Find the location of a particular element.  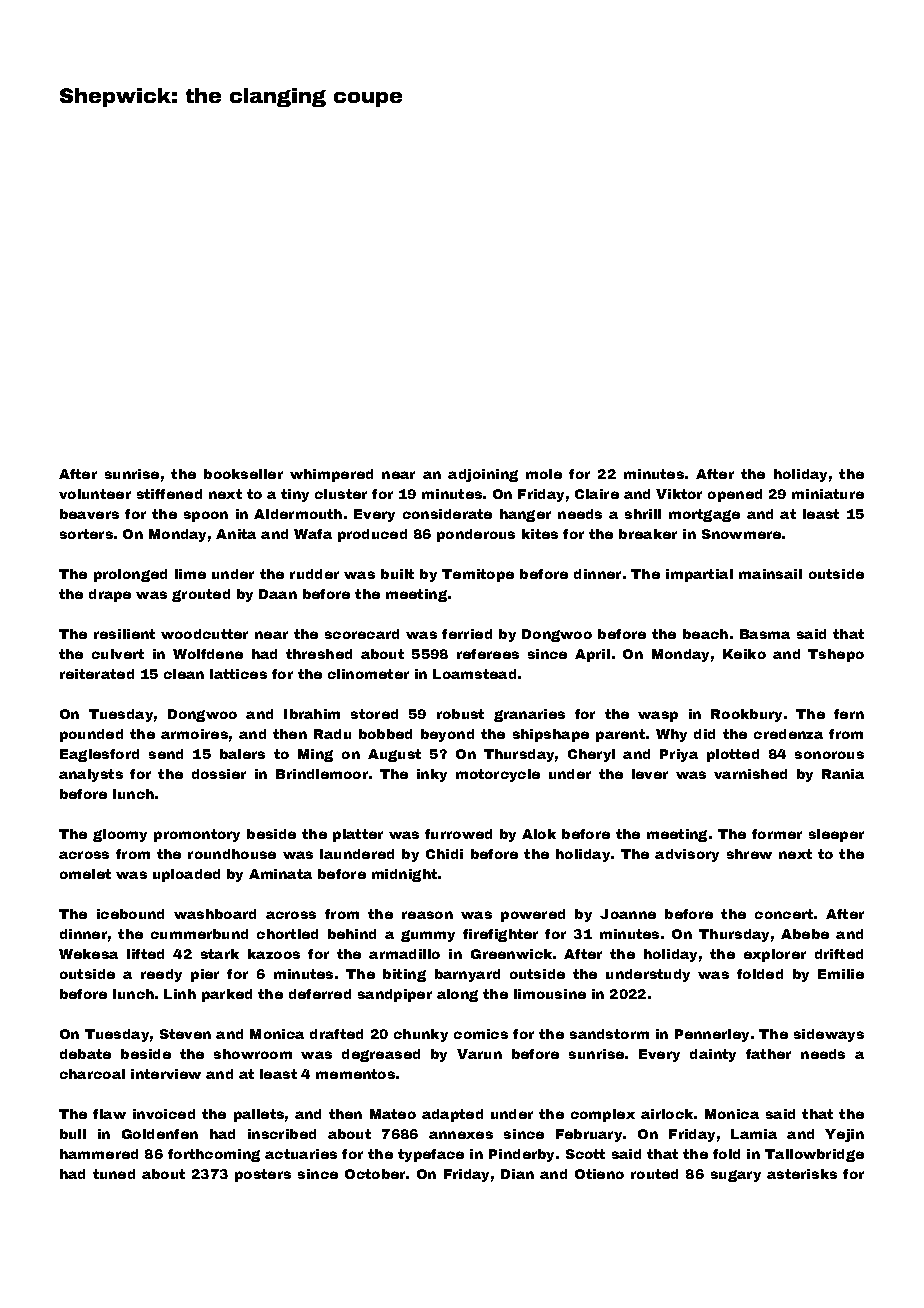

drape is located at coordinates (110, 595).
